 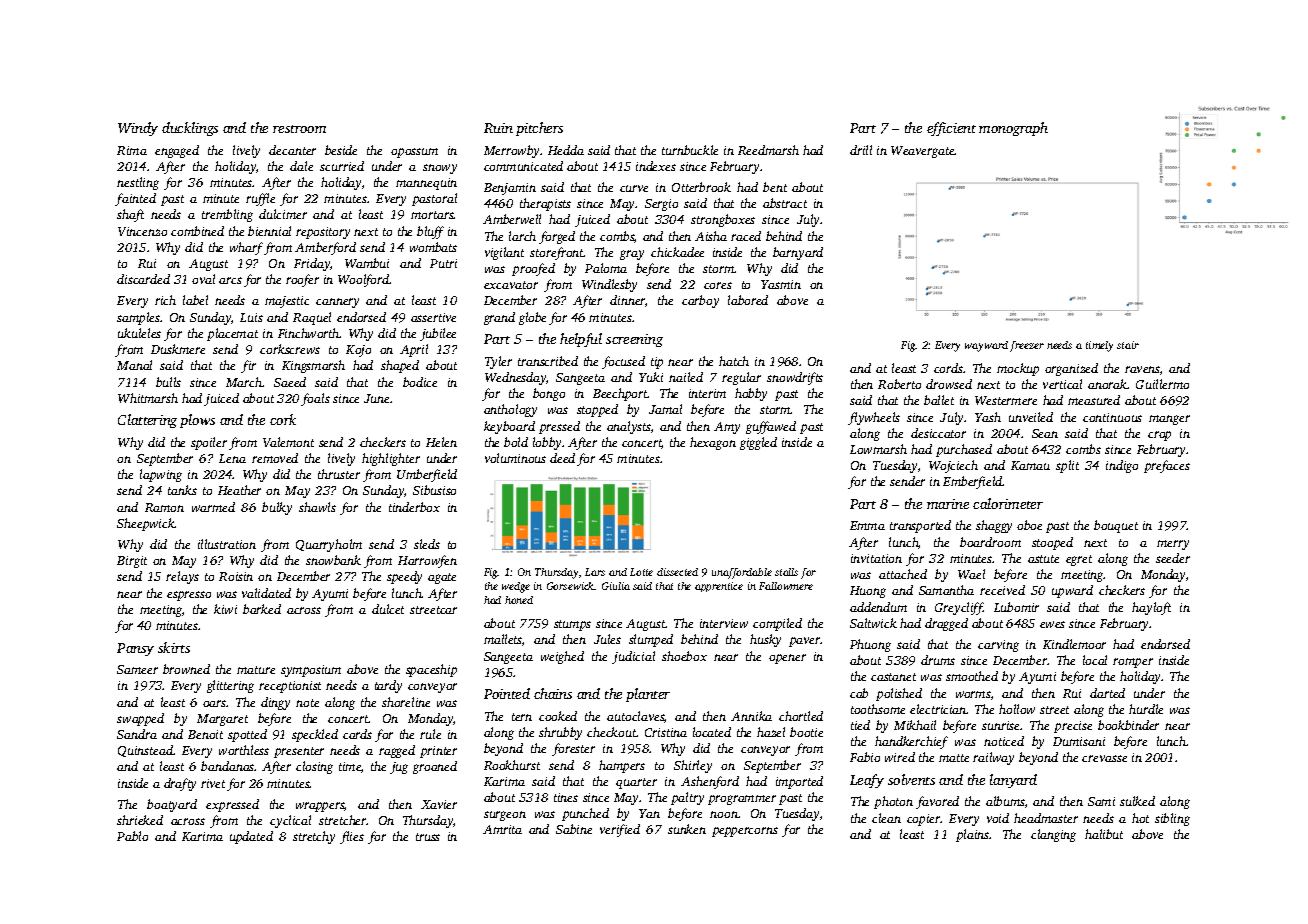 What do you see at coordinates (724, 623) in the screenshot?
I see `interview` at bounding box center [724, 623].
